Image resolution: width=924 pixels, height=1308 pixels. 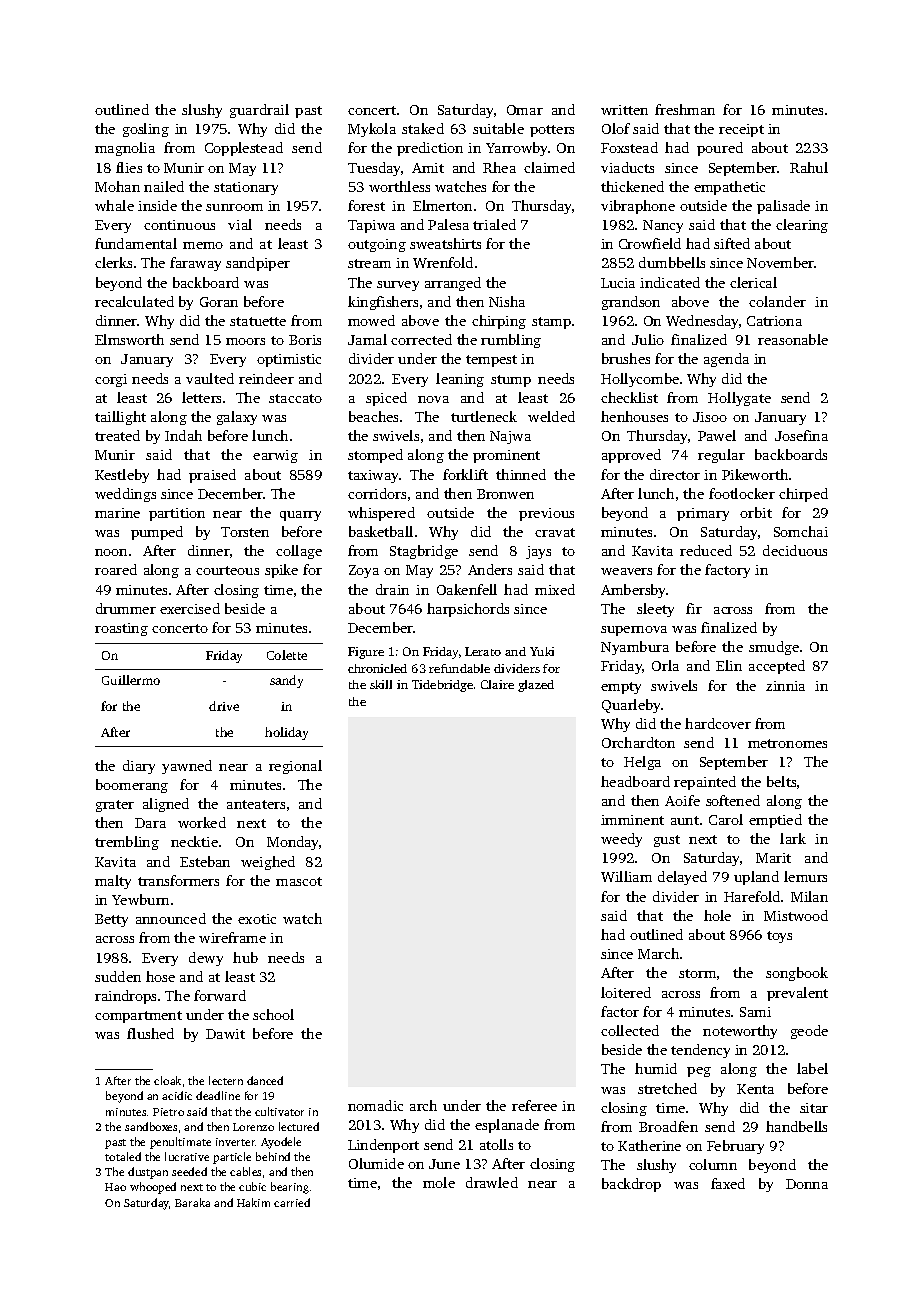 What do you see at coordinates (802, 226) in the image?
I see `clearing` at bounding box center [802, 226].
